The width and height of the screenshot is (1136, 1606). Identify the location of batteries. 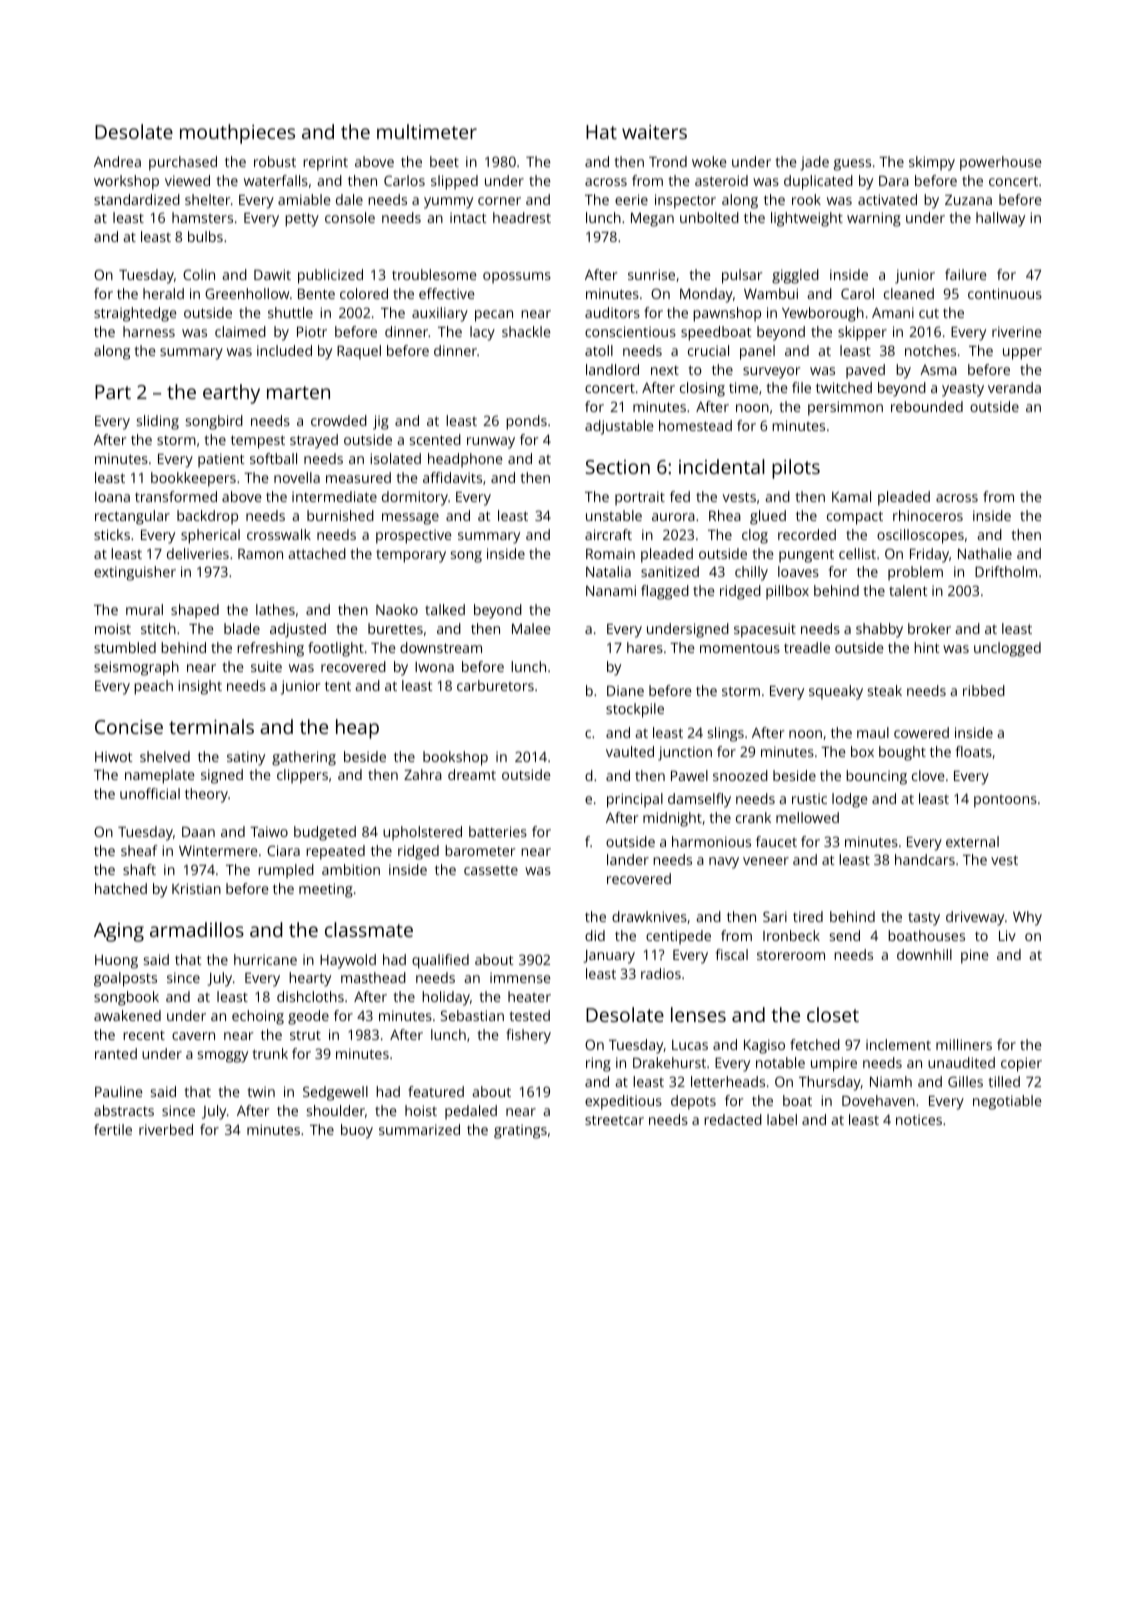
(498, 831).
